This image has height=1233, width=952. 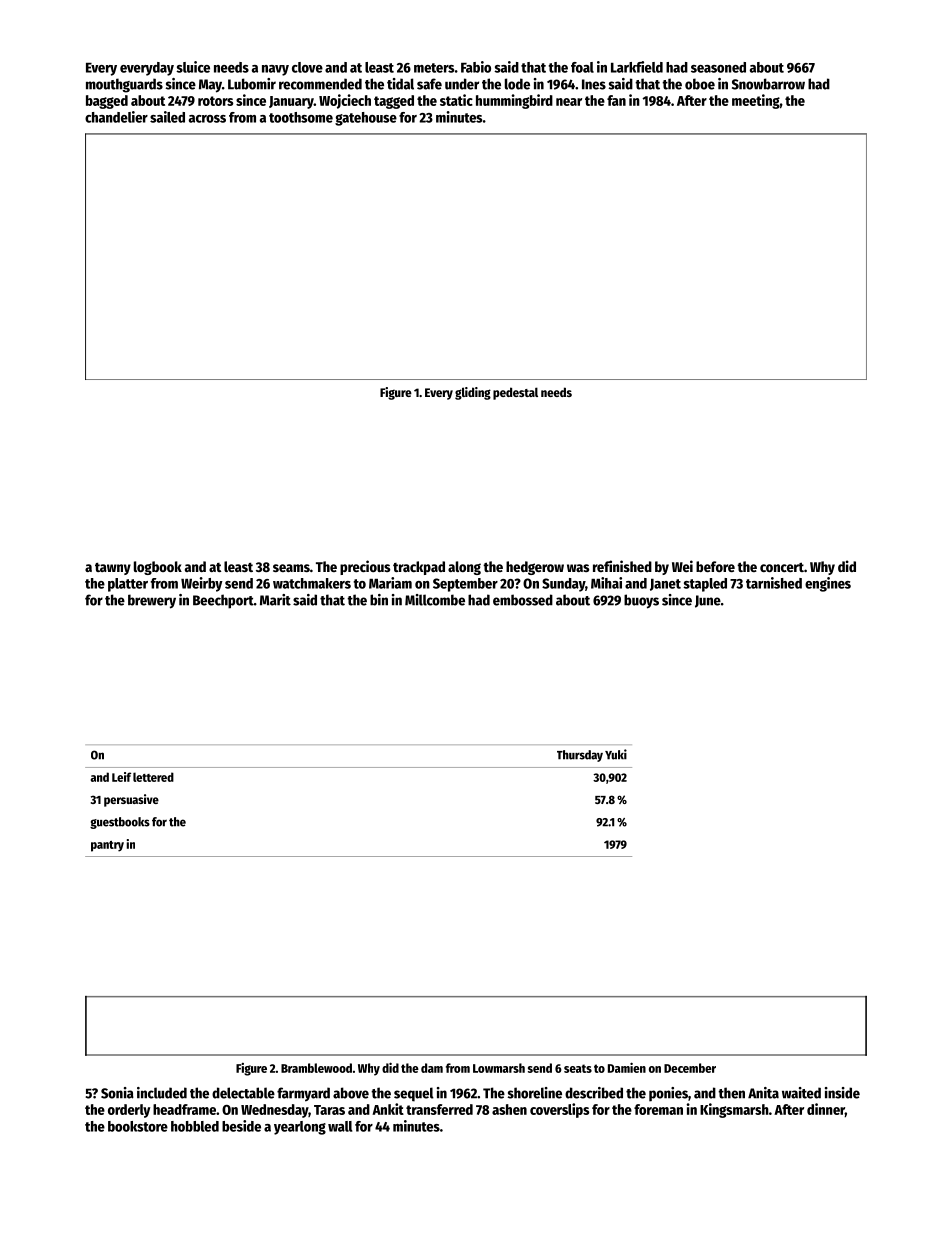 I want to click on Bramblewood, so click(x=316, y=1068).
